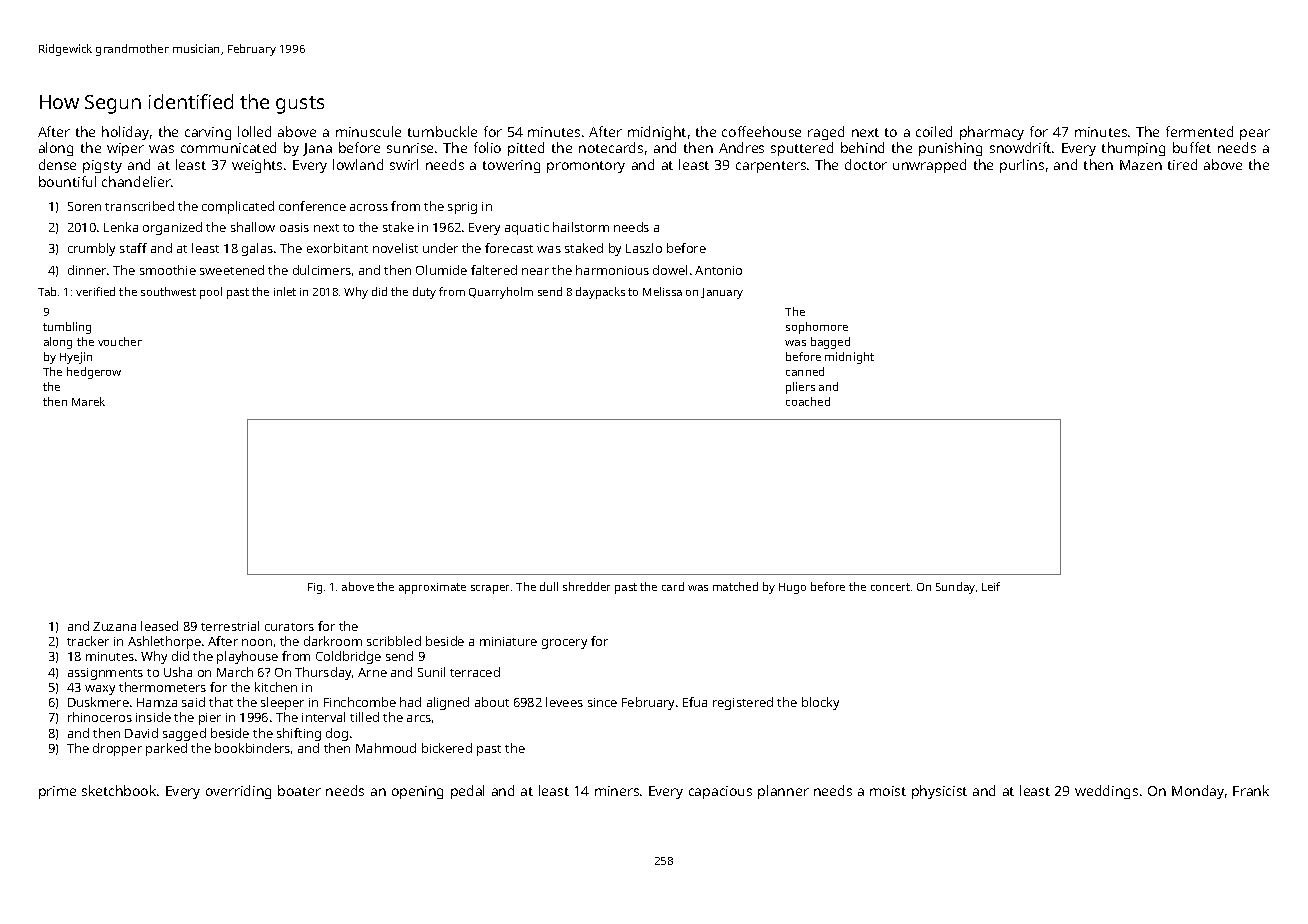 The image size is (1308, 924). I want to click on coached, so click(808, 401).
